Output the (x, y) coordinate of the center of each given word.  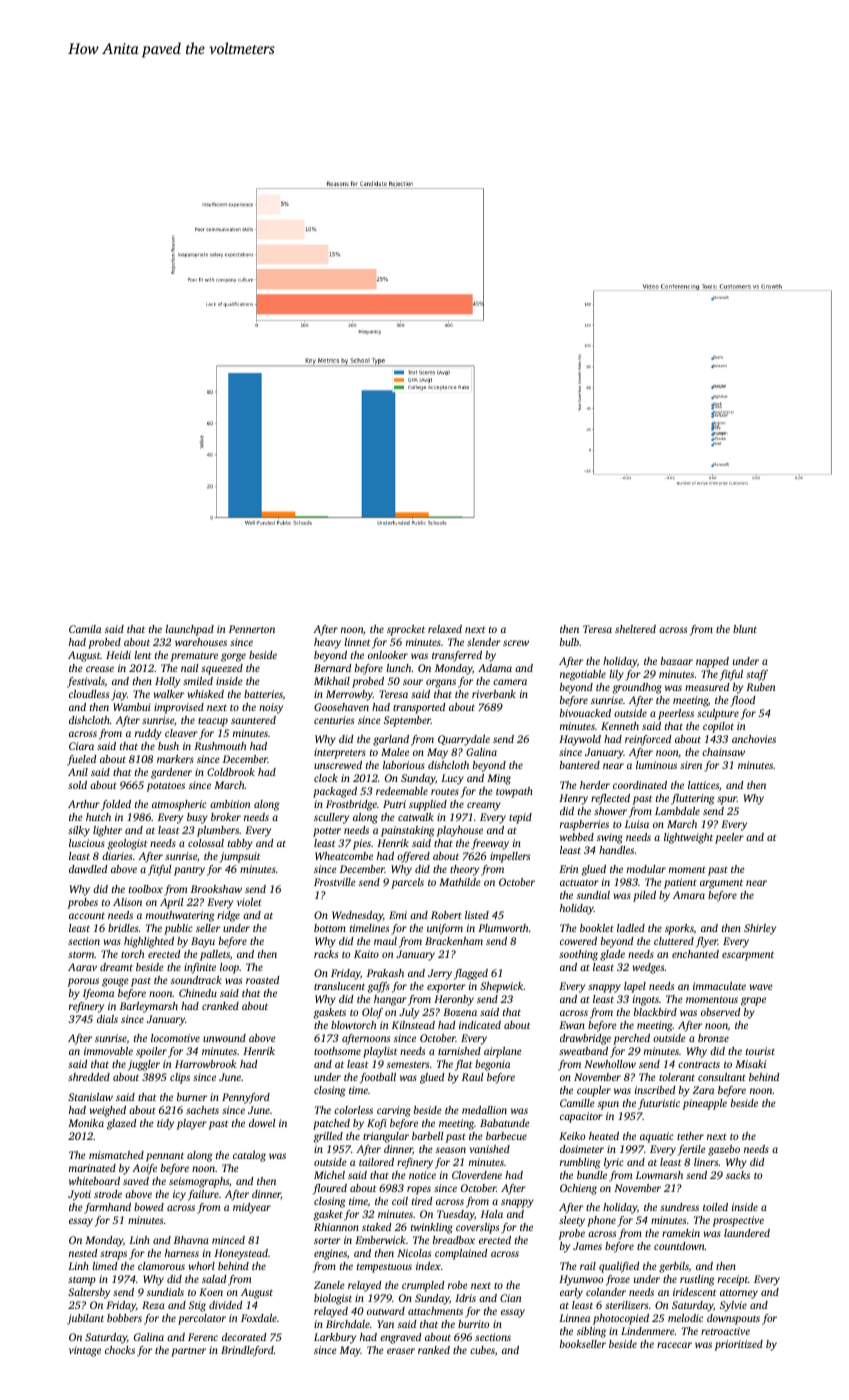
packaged (335, 792)
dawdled (88, 869)
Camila (85, 629)
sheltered (635, 629)
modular (646, 869)
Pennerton (252, 629)
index (428, 1266)
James (587, 1246)
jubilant (85, 1319)
